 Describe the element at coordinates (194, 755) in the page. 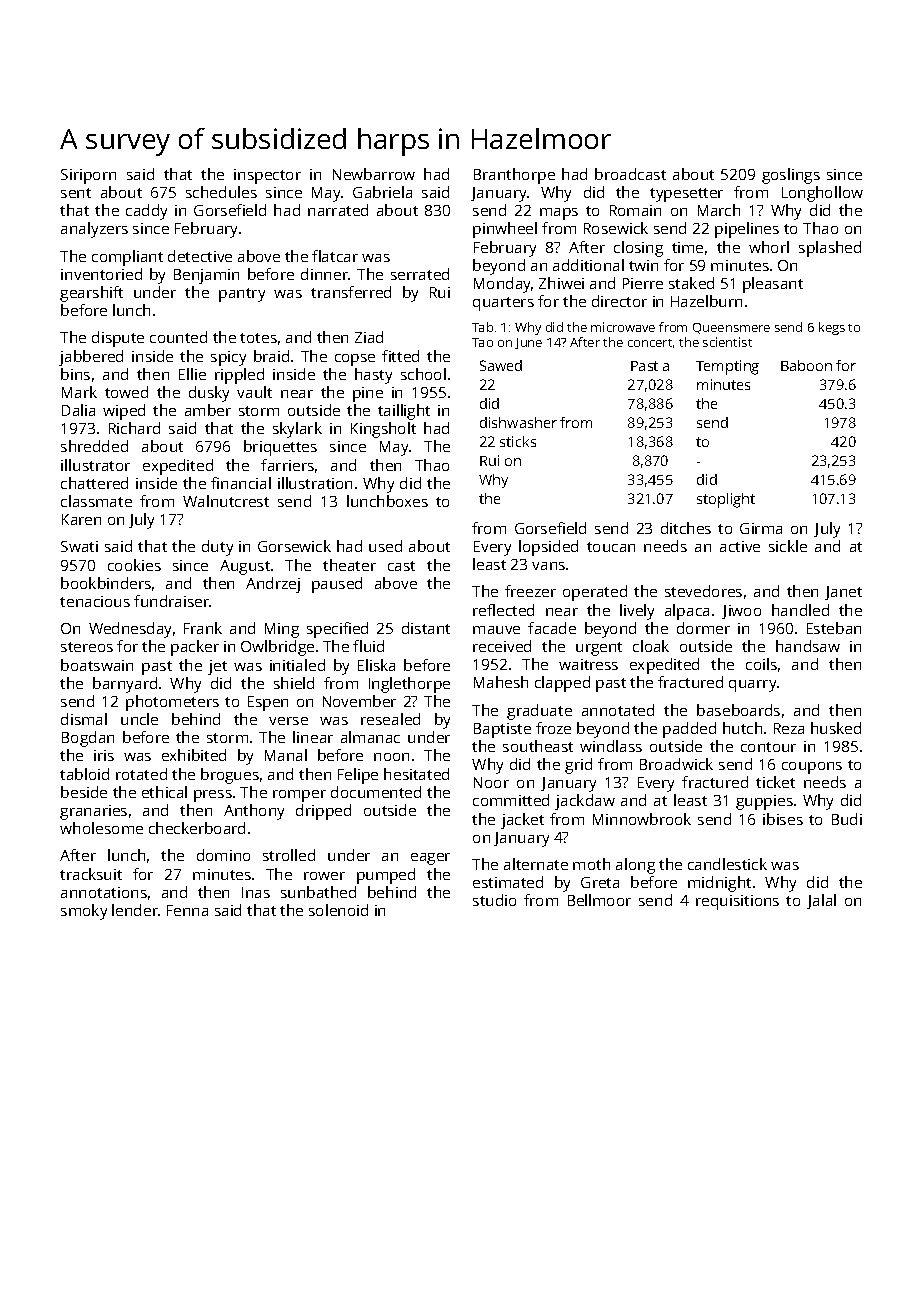

I see `exhibited` at that location.
